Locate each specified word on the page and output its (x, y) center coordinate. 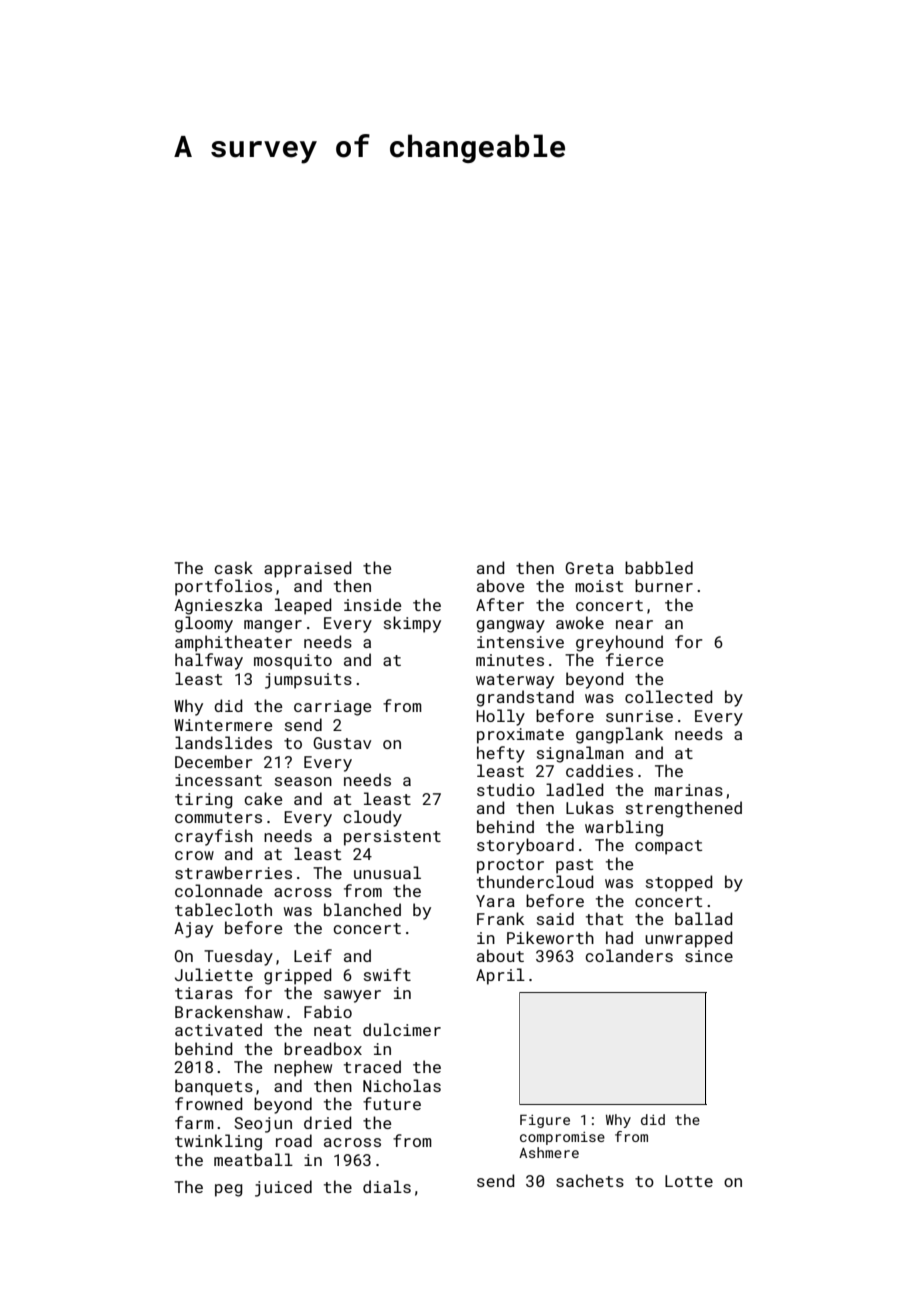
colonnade (218, 890)
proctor (510, 866)
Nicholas (402, 1085)
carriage (332, 708)
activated (218, 1029)
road (294, 1140)
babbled (659, 567)
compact (668, 847)
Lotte (689, 1181)
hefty (501, 754)
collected (669, 696)
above (500, 585)
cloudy (372, 818)
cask (233, 567)
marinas (689, 790)
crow (194, 855)
